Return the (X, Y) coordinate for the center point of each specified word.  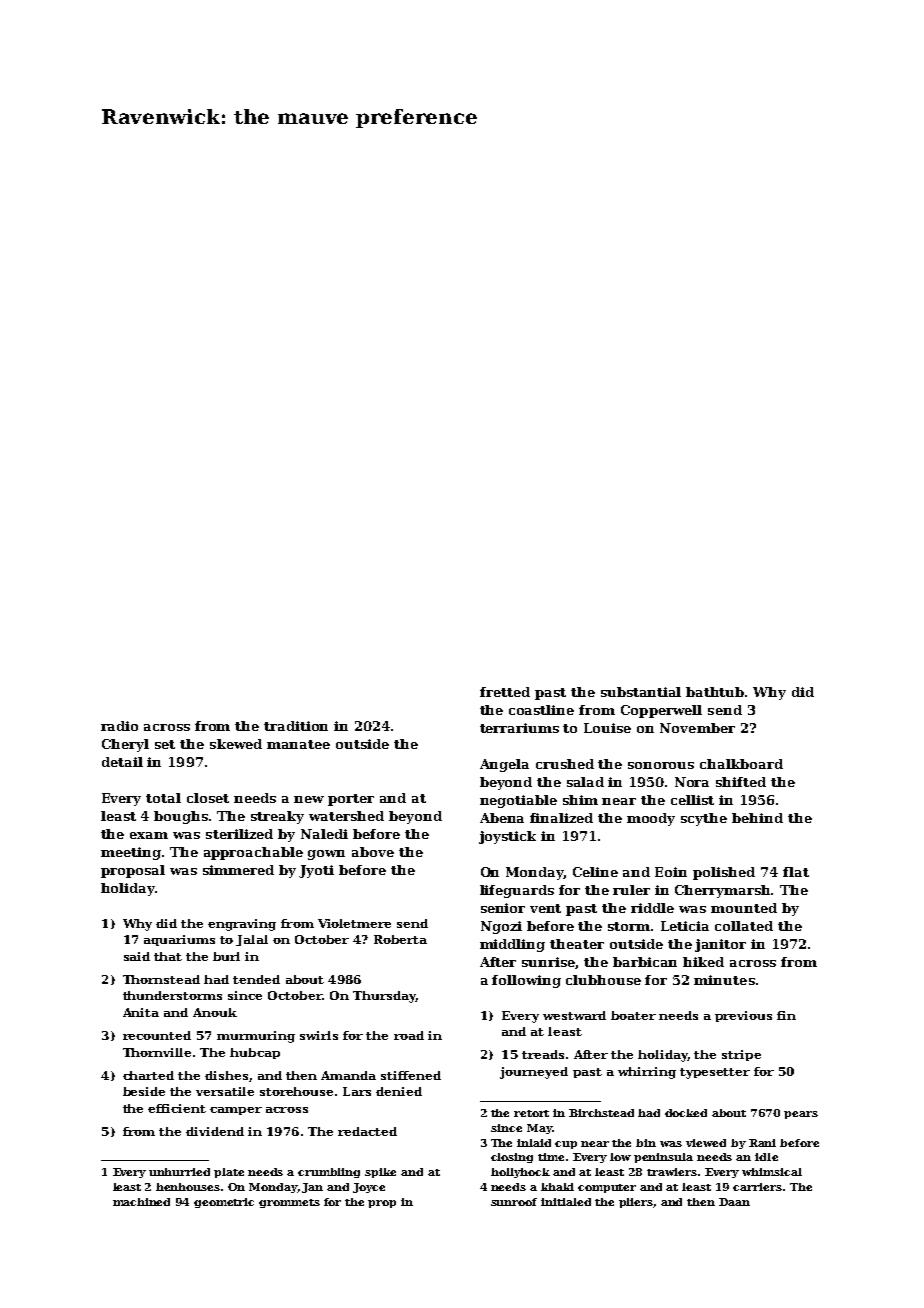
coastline (541, 710)
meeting (131, 853)
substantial (641, 692)
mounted (744, 908)
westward (574, 1015)
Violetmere (354, 923)
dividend (215, 1131)
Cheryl (125, 745)
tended (256, 979)
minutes (724, 980)
